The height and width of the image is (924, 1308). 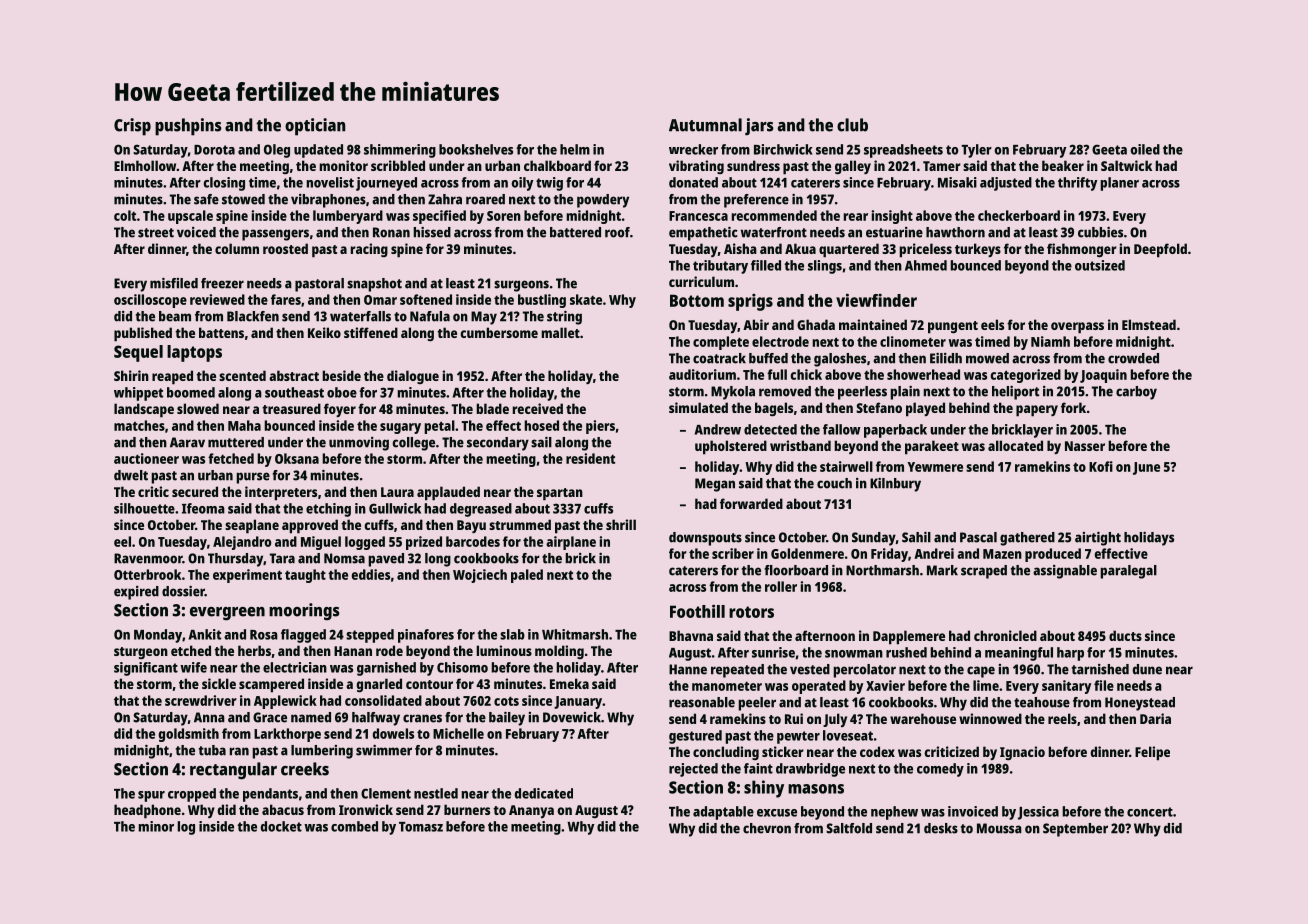 What do you see at coordinates (1140, 704) in the image?
I see `Honeystead` at bounding box center [1140, 704].
